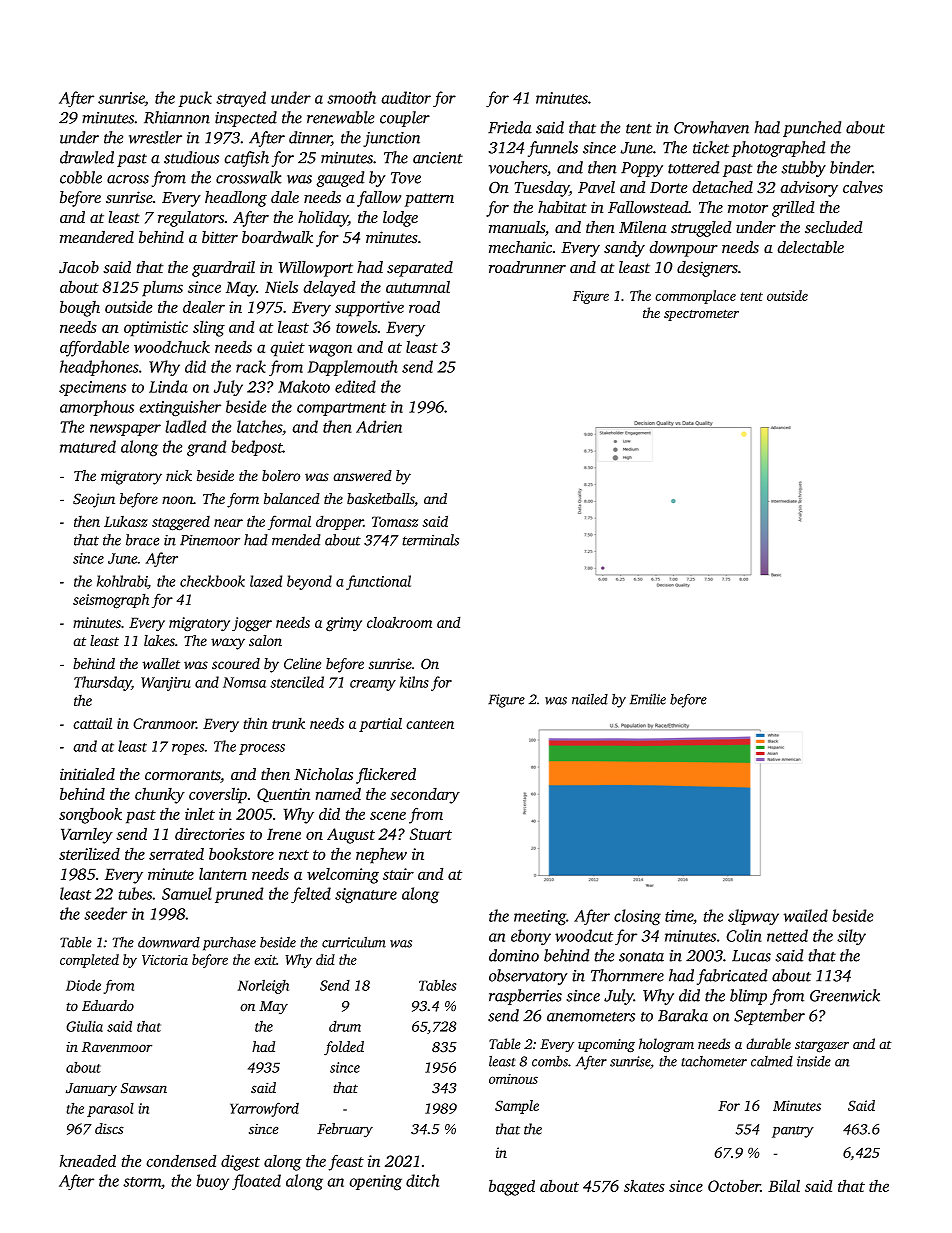 The height and width of the image is (1233, 952). I want to click on meeting, so click(540, 918).
